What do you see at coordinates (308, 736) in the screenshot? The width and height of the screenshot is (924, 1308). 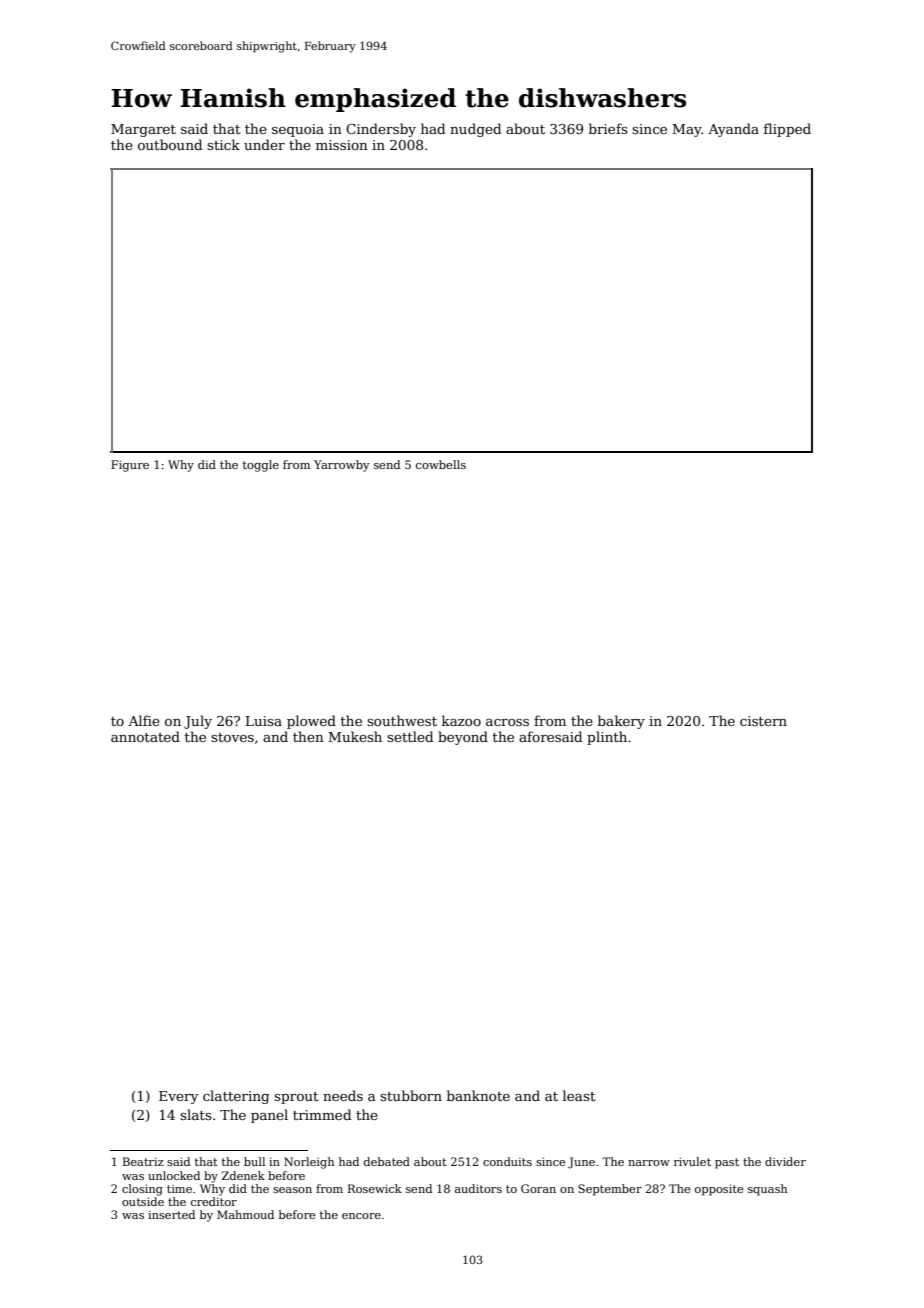 I see `then` at bounding box center [308, 736].
